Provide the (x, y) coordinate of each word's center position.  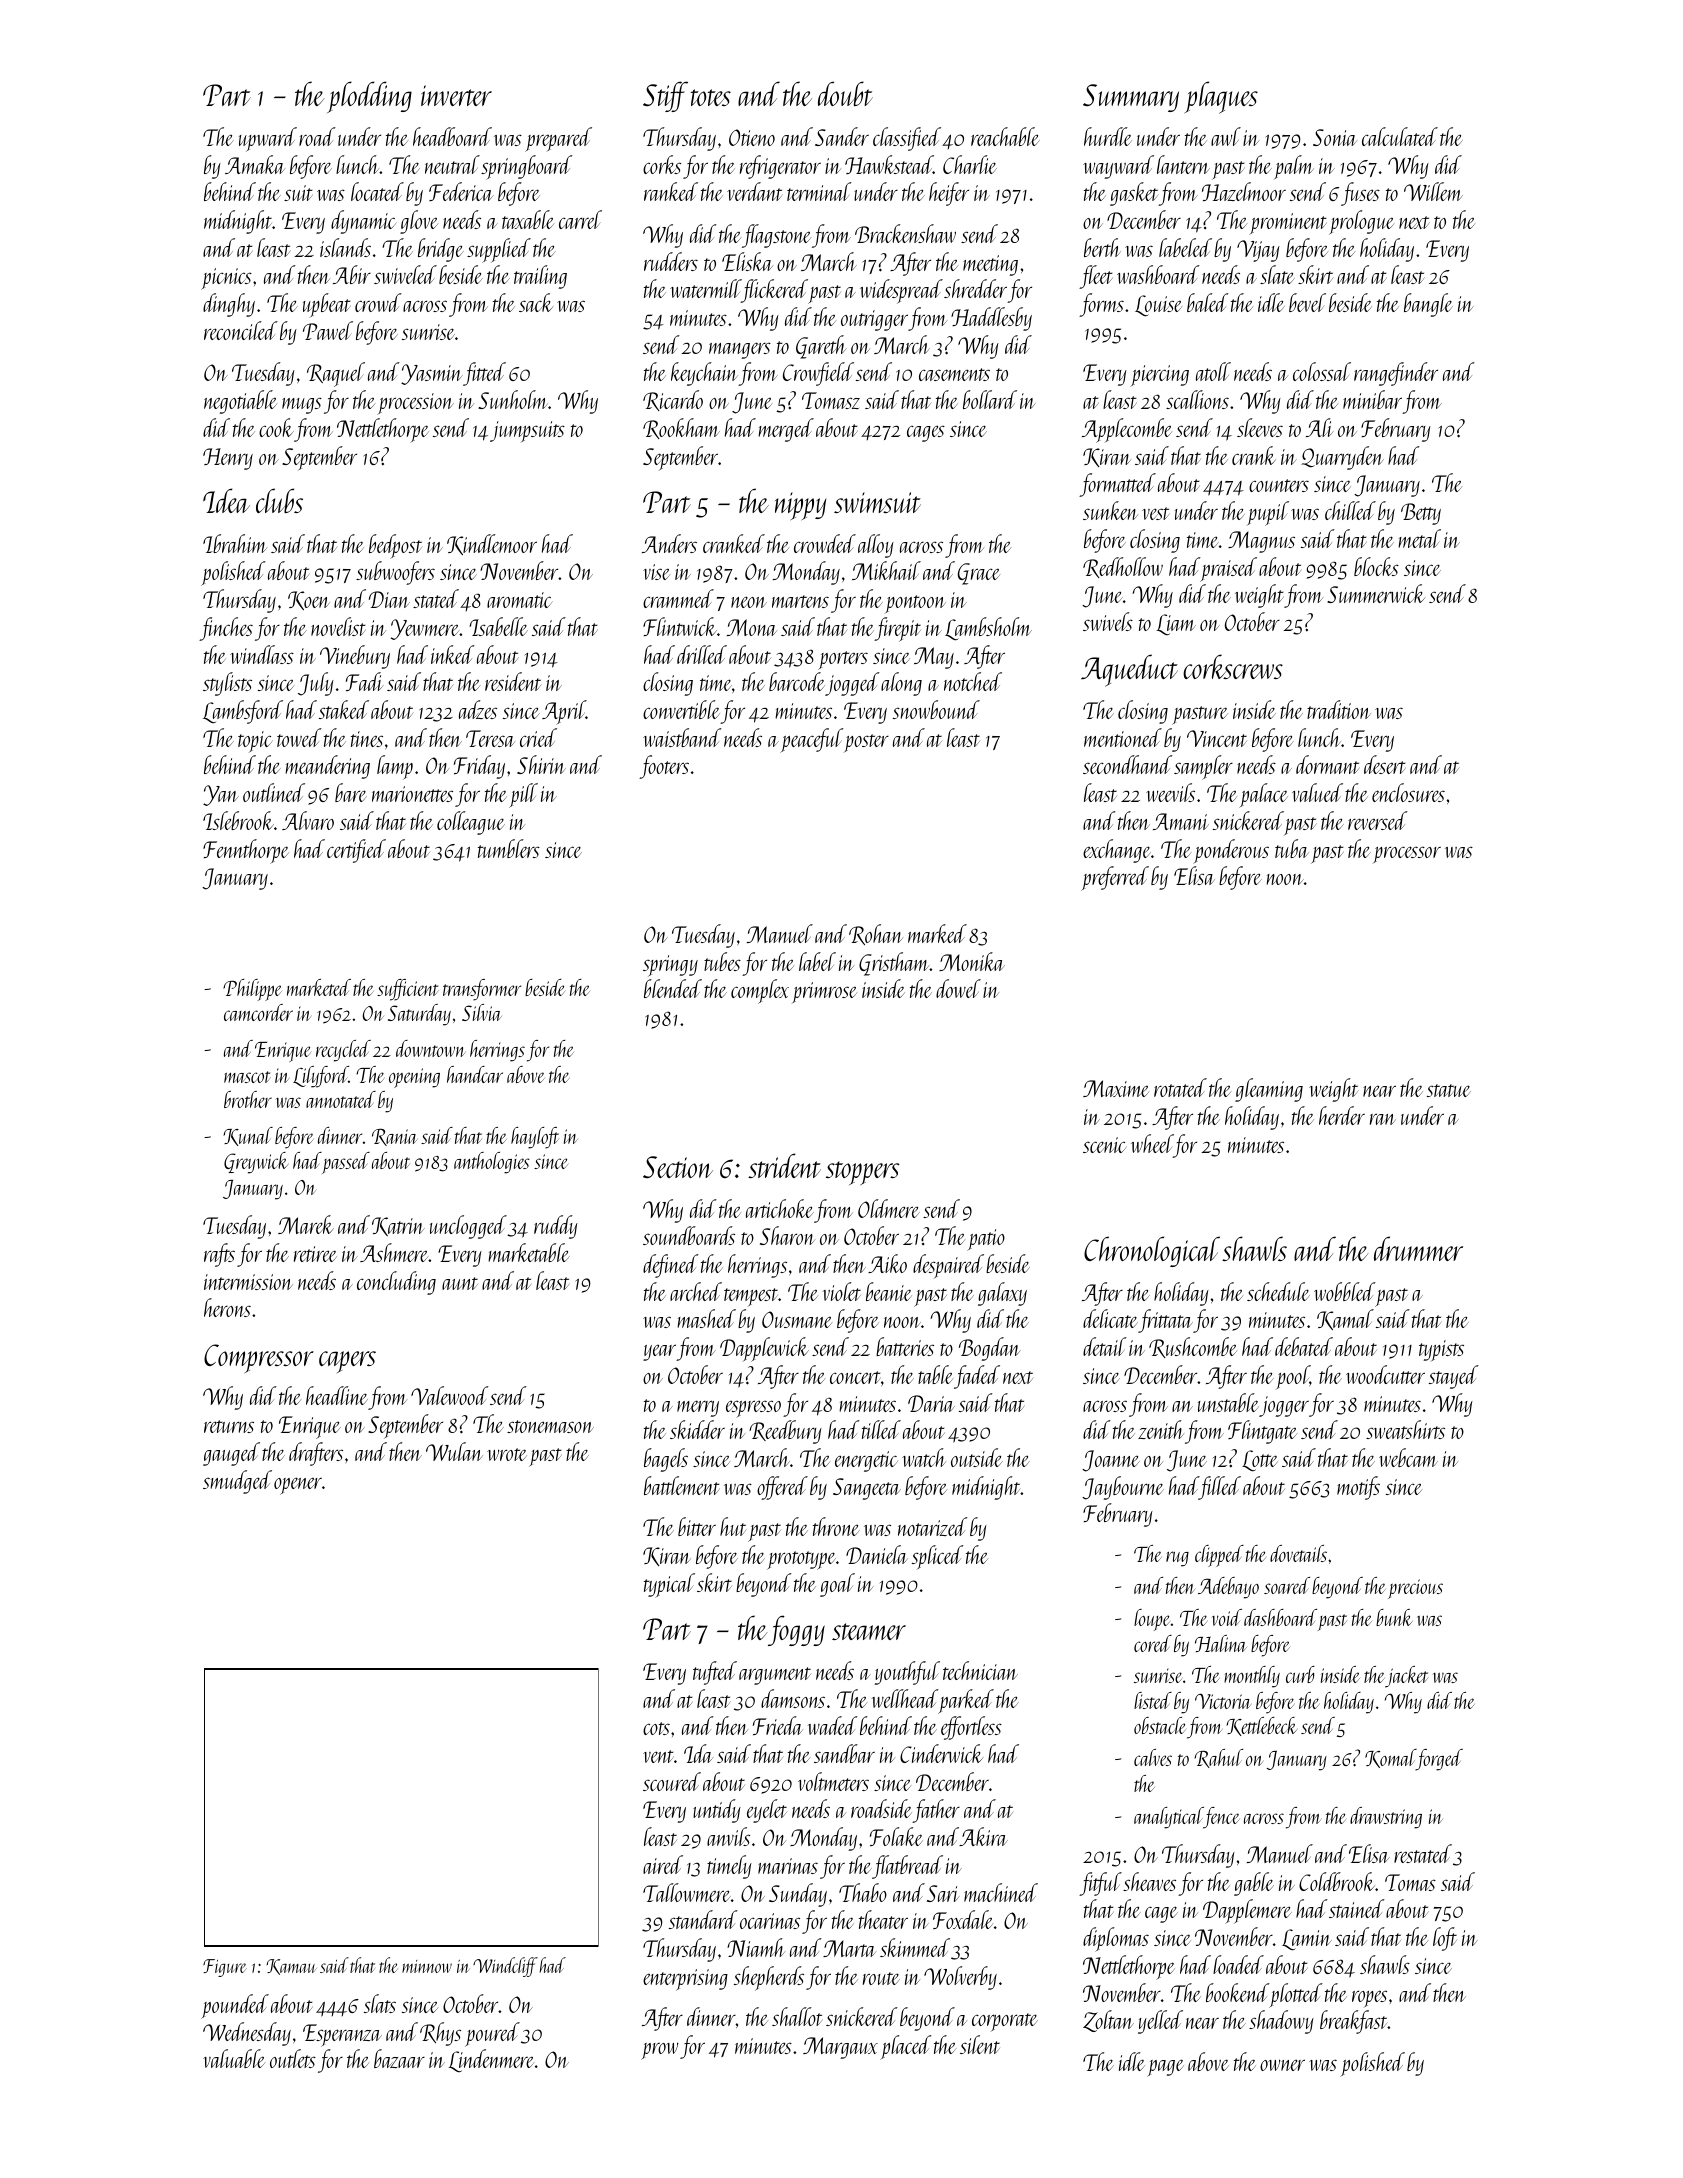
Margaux (840, 2048)
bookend (1237, 1992)
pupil (1268, 513)
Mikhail (886, 570)
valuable (234, 2058)
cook (276, 427)
